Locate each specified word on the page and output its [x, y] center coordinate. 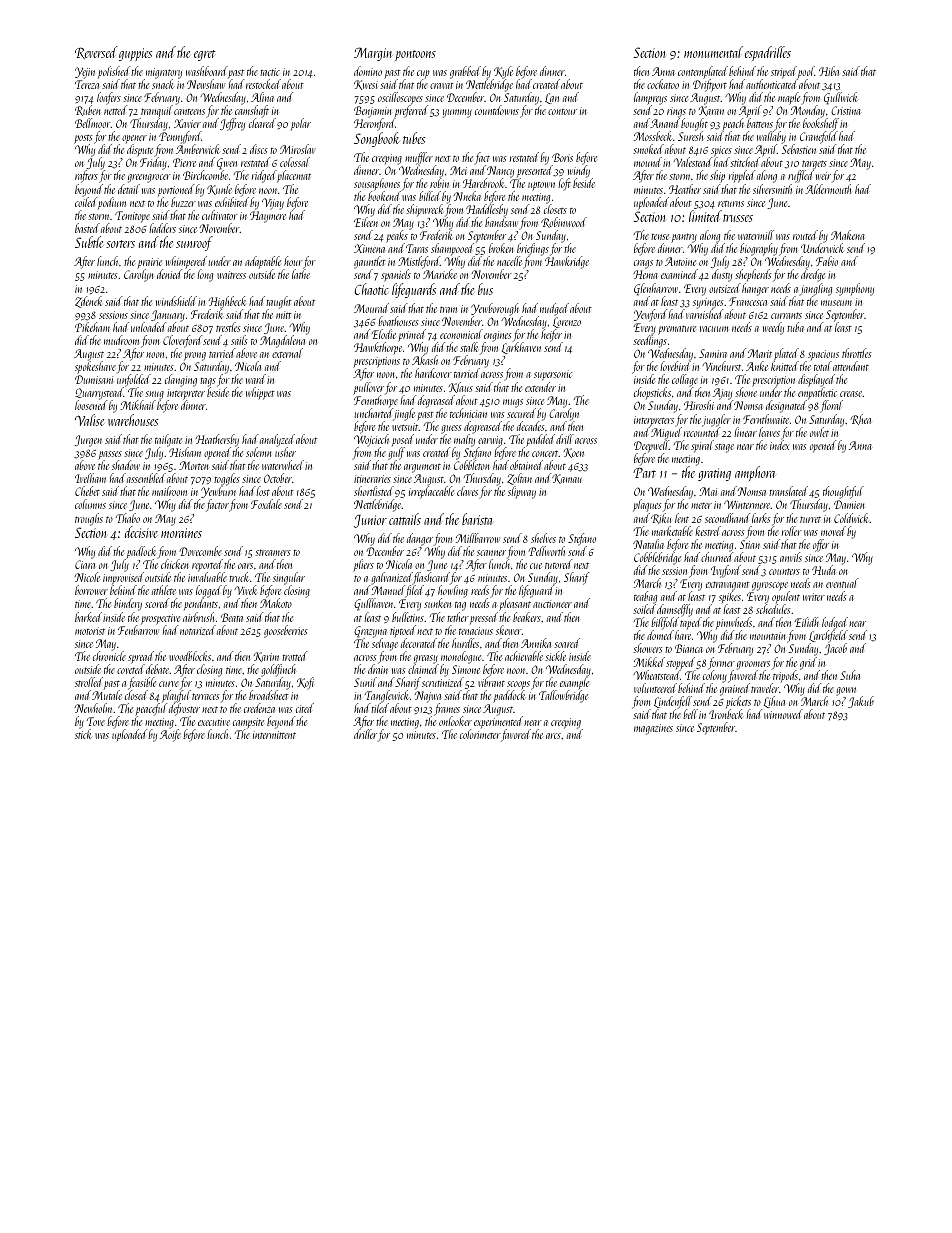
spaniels [396, 275]
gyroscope [771, 587]
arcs [553, 736]
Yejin [85, 73]
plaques [647, 505]
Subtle [89, 242]
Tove [96, 721]
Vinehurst [721, 366]
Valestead [692, 162]
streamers [272, 552]
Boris [562, 157]
